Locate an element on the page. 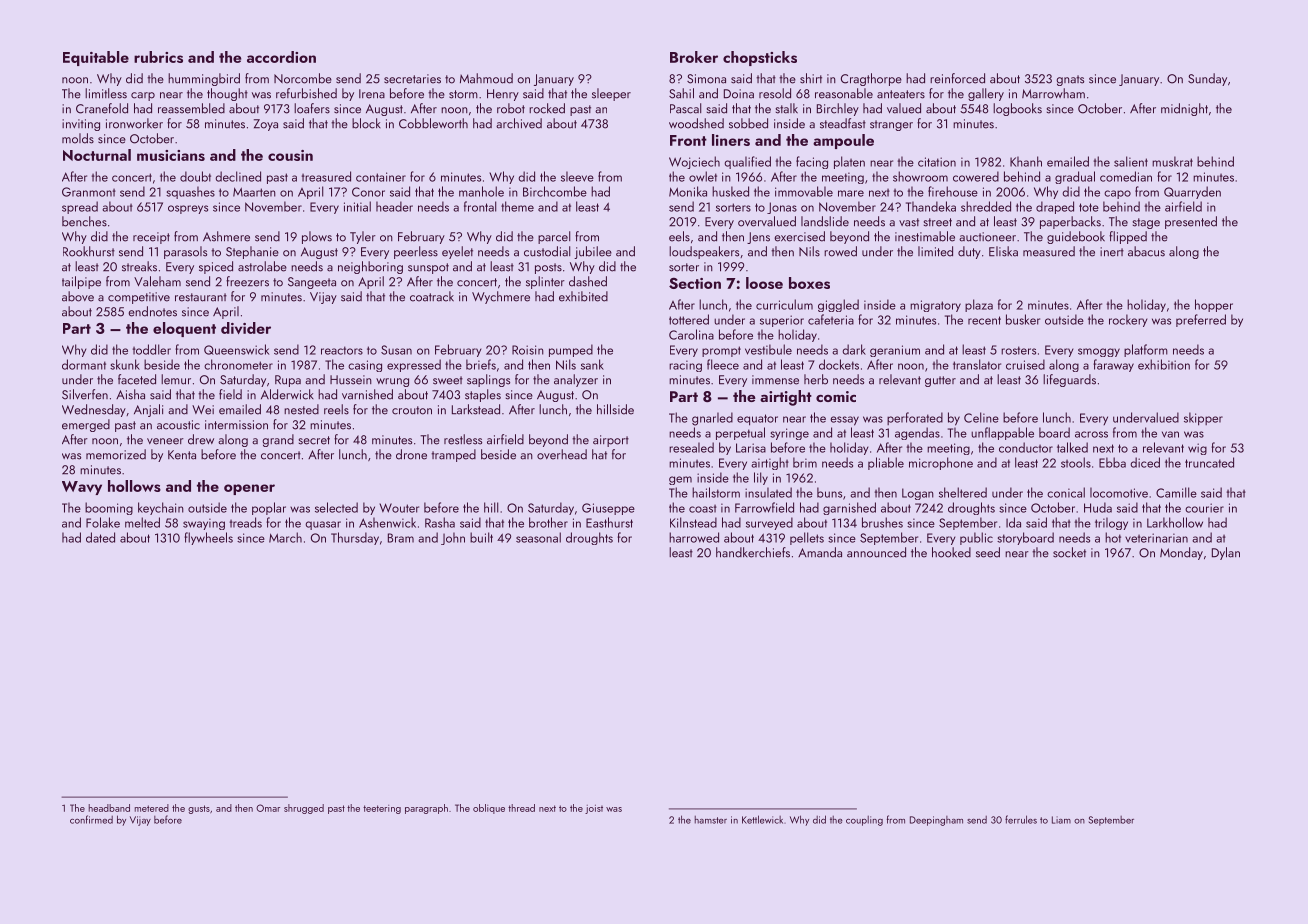 The image size is (1308, 924). sank is located at coordinates (592, 364).
